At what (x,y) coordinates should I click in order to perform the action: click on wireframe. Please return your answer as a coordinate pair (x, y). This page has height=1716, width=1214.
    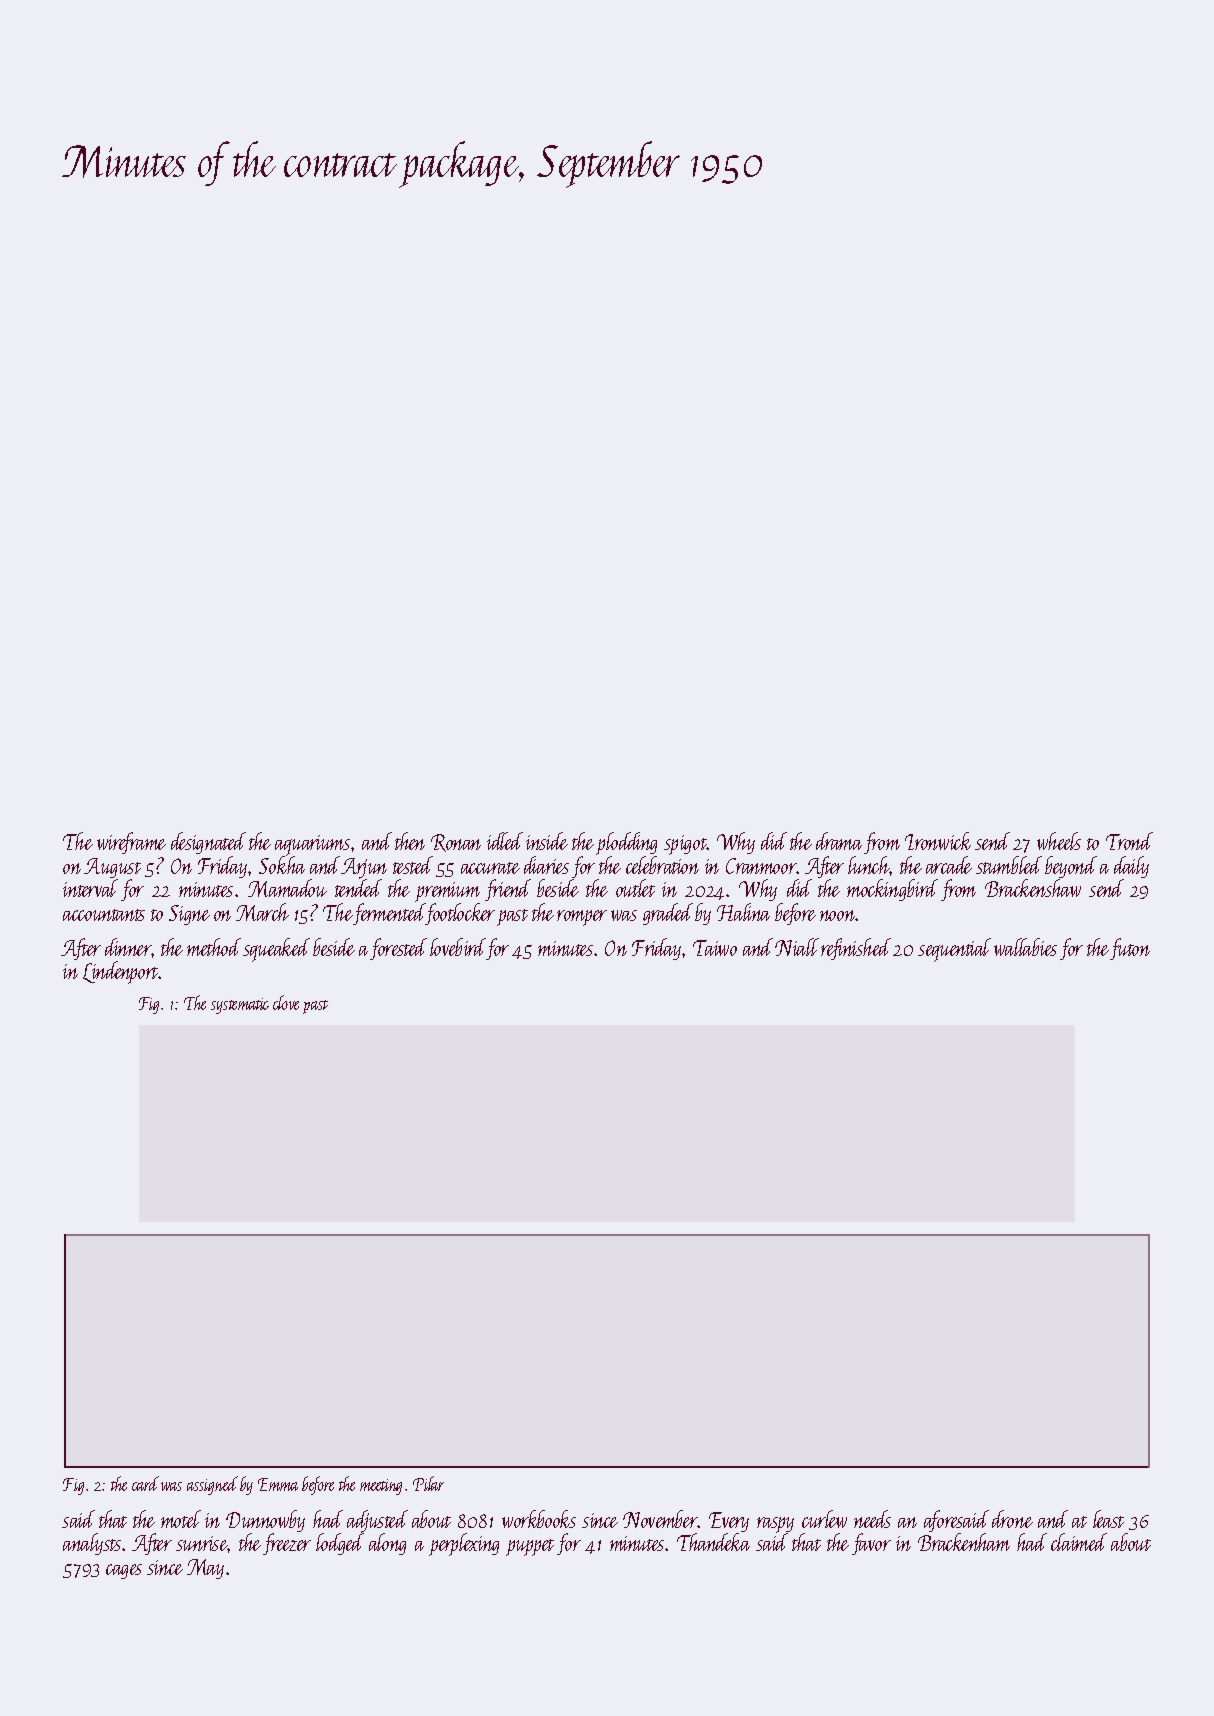
    Looking at the image, I should click on (131, 843).
